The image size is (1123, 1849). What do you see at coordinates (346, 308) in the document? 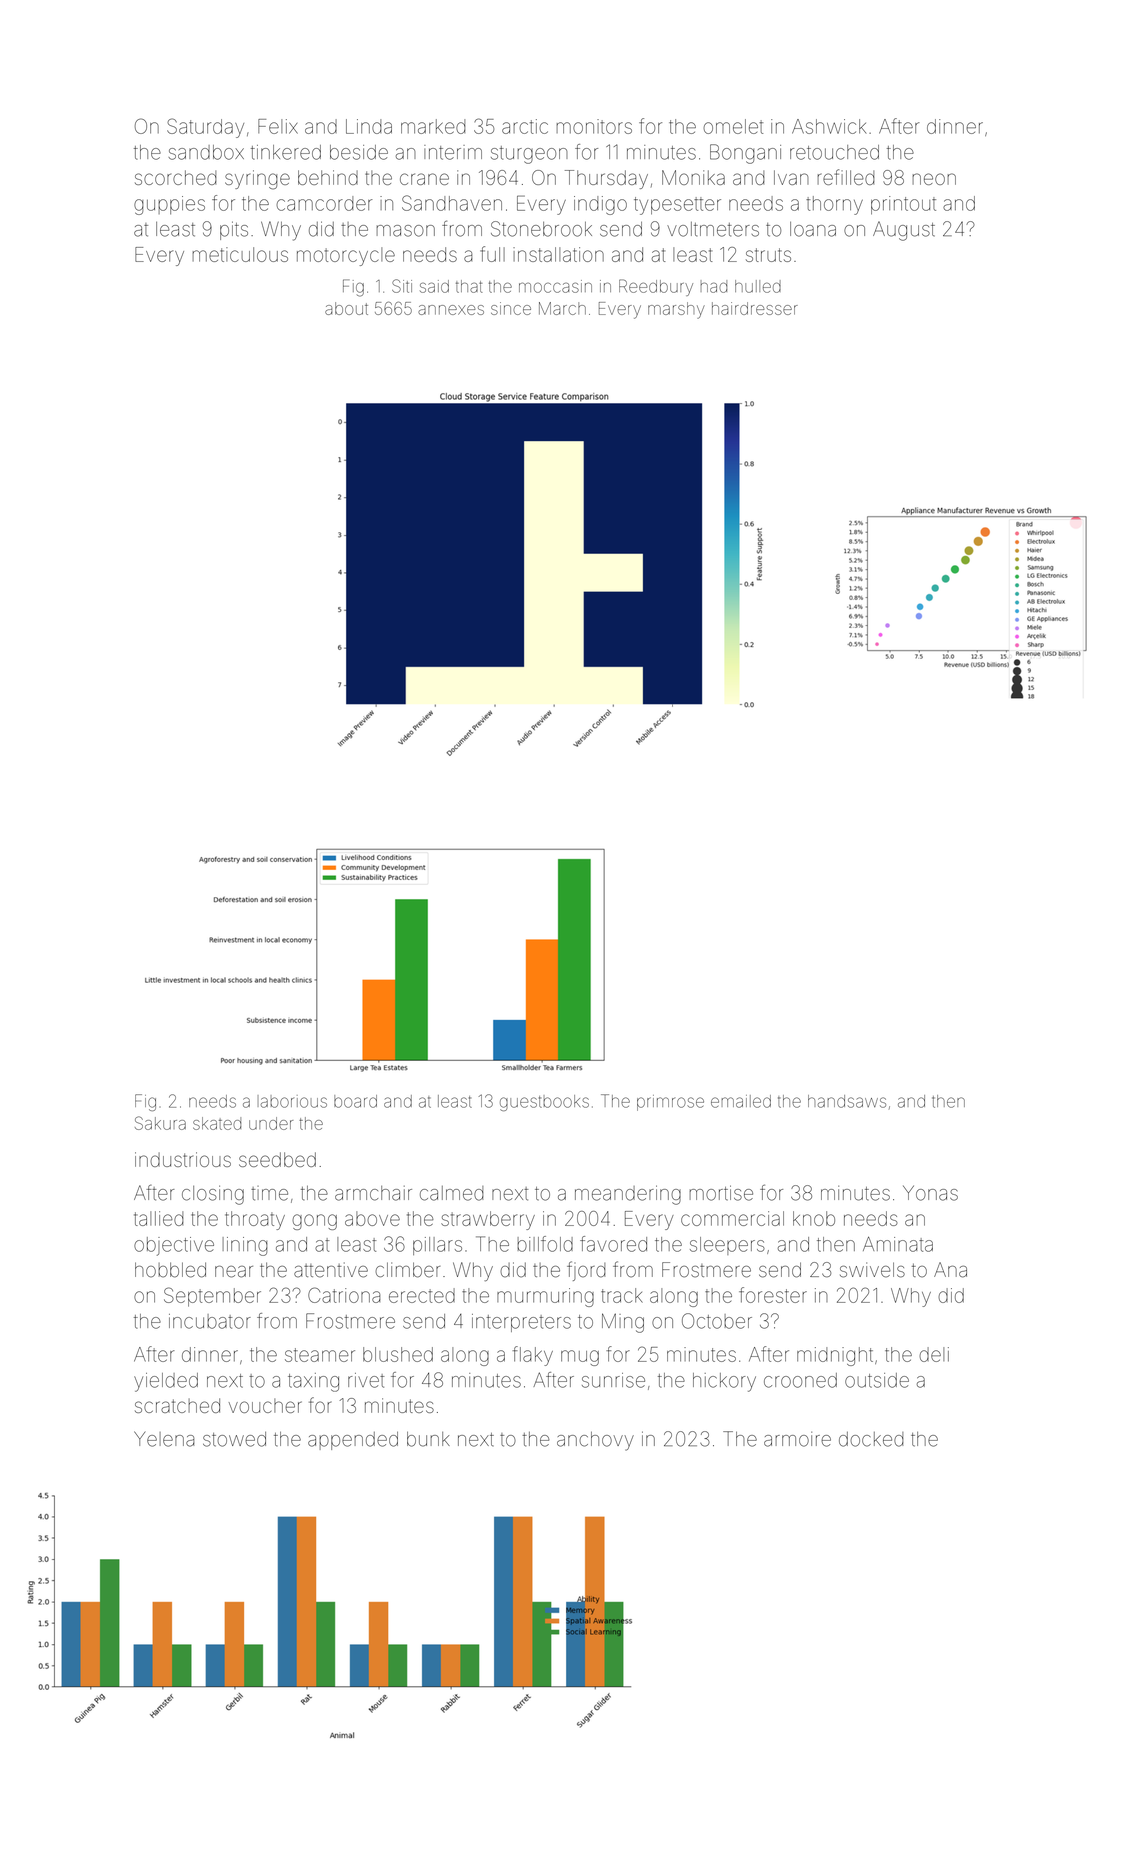
I see `about` at bounding box center [346, 308].
